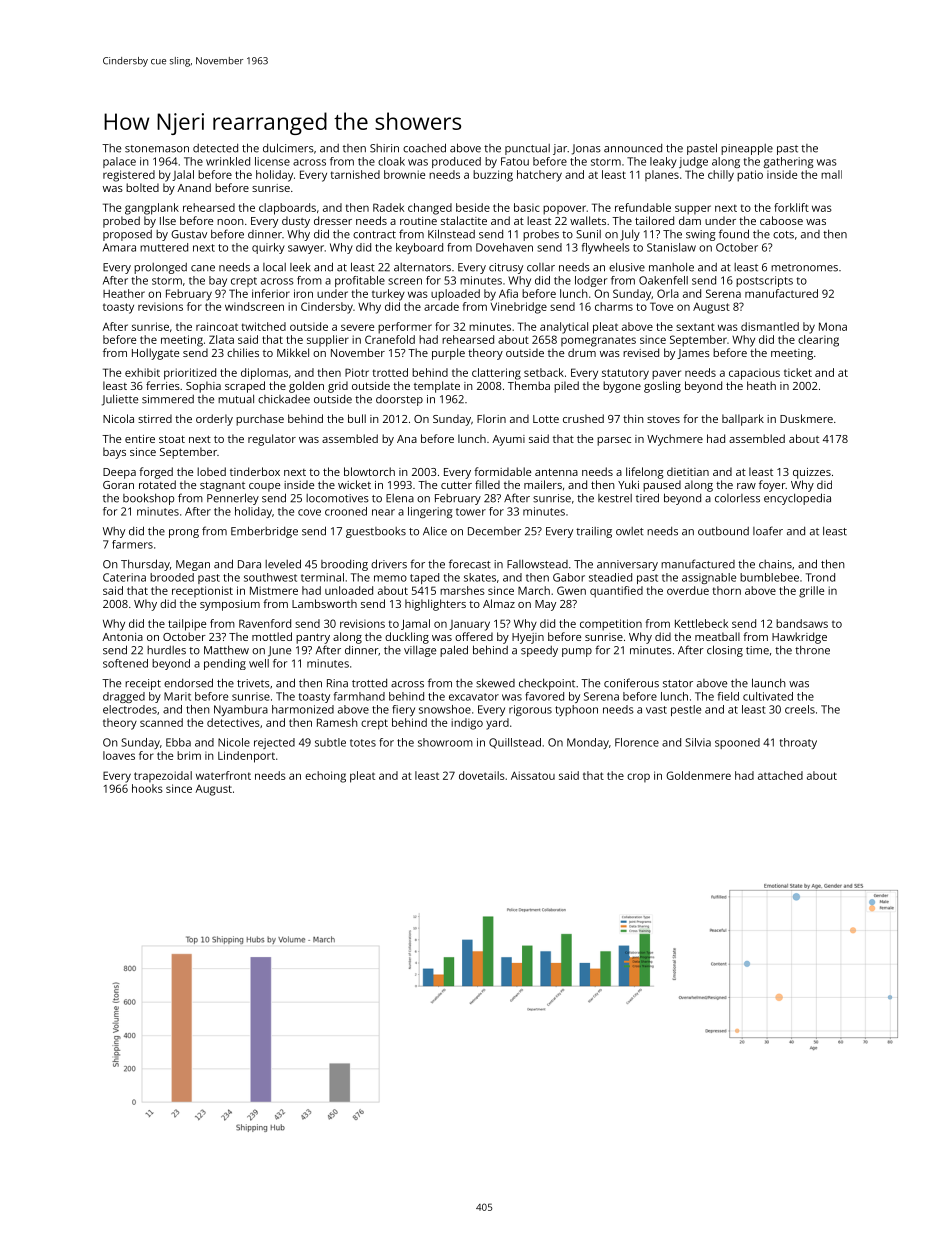 The width and height of the screenshot is (952, 1233). I want to click on sextant, so click(695, 327).
